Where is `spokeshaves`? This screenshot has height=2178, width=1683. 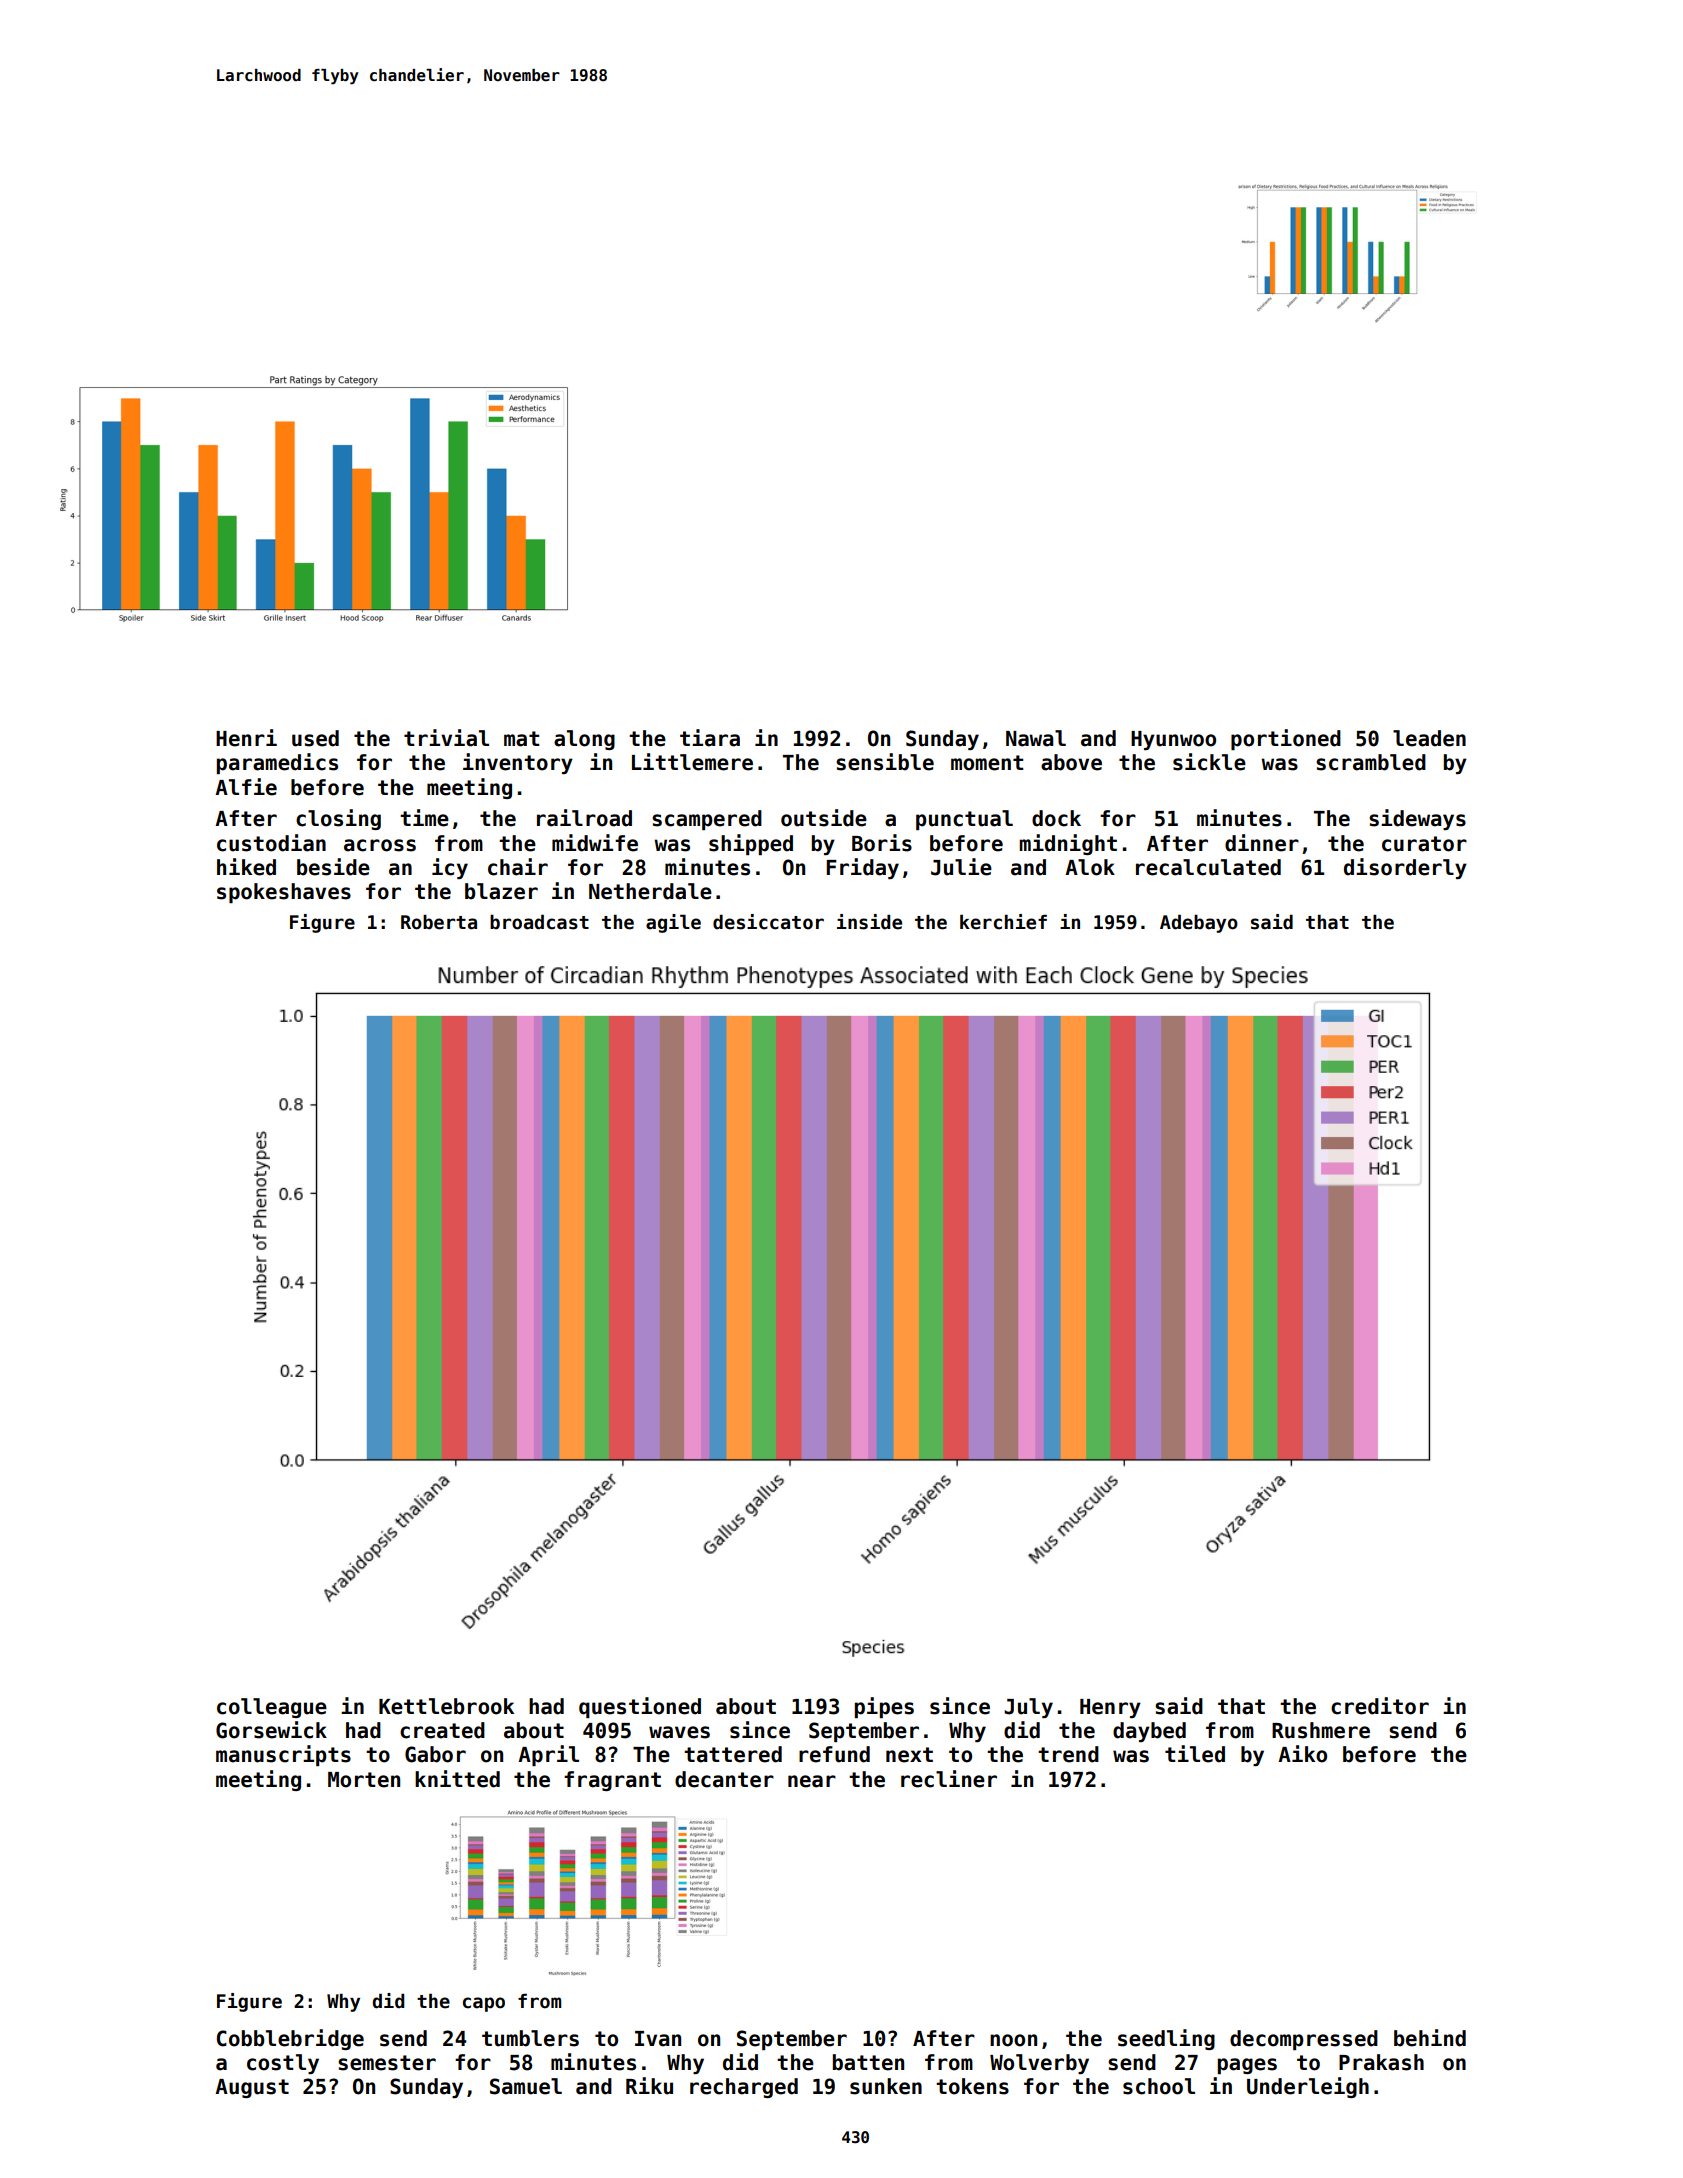
spokeshaves is located at coordinates (284, 893).
